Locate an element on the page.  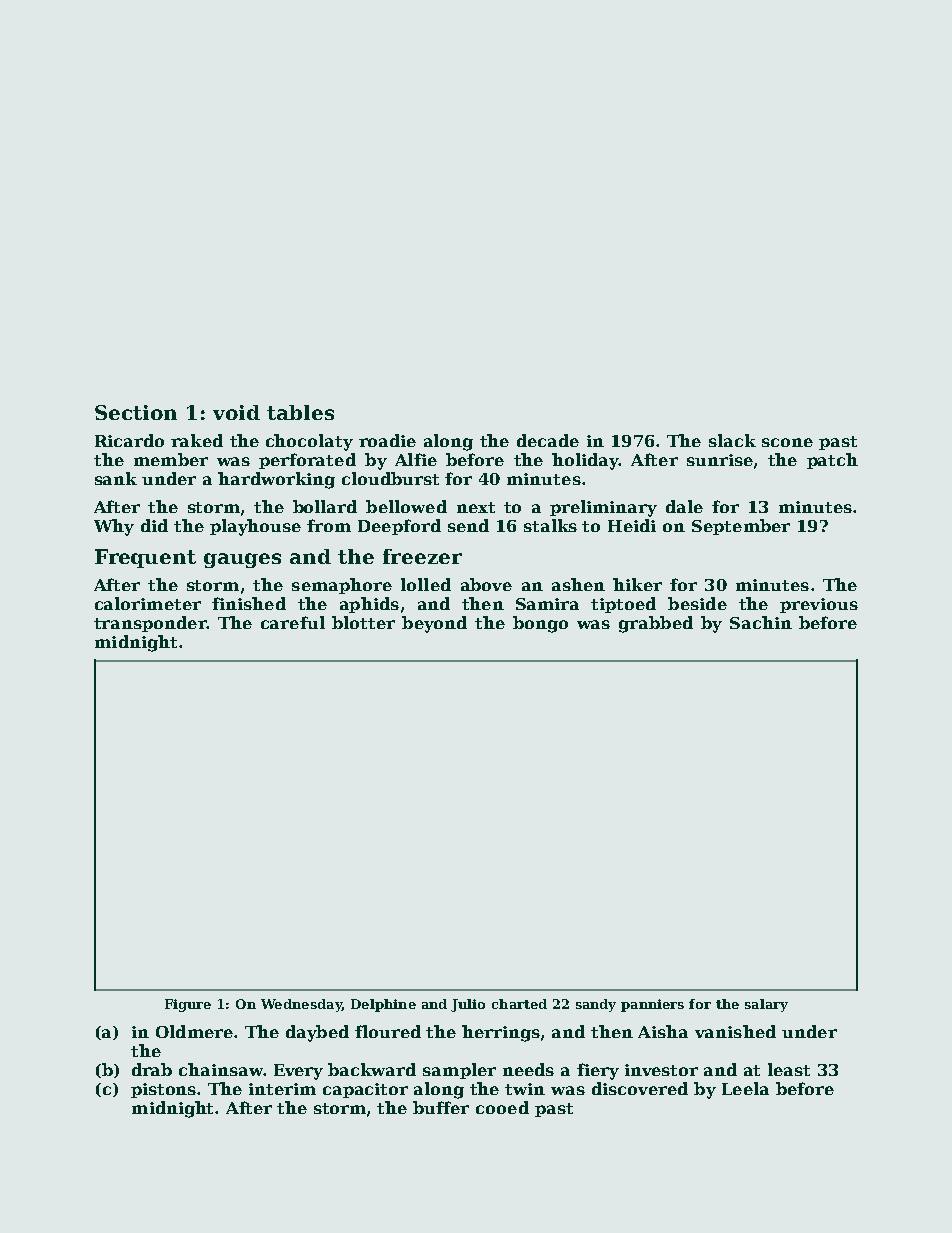
interim is located at coordinates (282, 1089).
